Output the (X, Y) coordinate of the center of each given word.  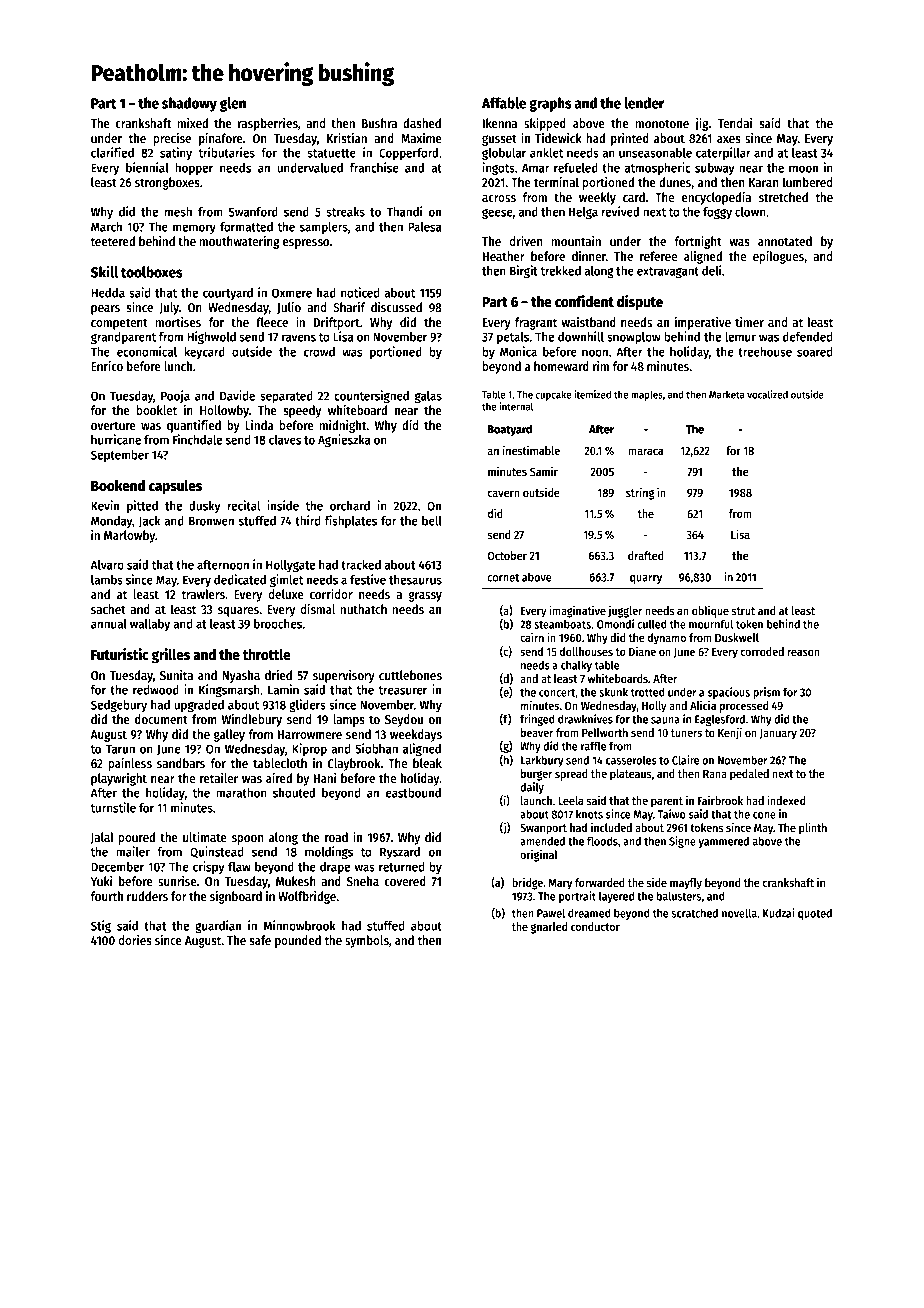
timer (749, 322)
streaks (345, 212)
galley (229, 735)
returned (402, 867)
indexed (786, 800)
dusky (204, 507)
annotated (785, 241)
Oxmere (292, 293)
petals (513, 338)
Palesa (425, 227)
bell (432, 521)
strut (743, 611)
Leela (571, 800)
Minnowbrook (300, 925)
